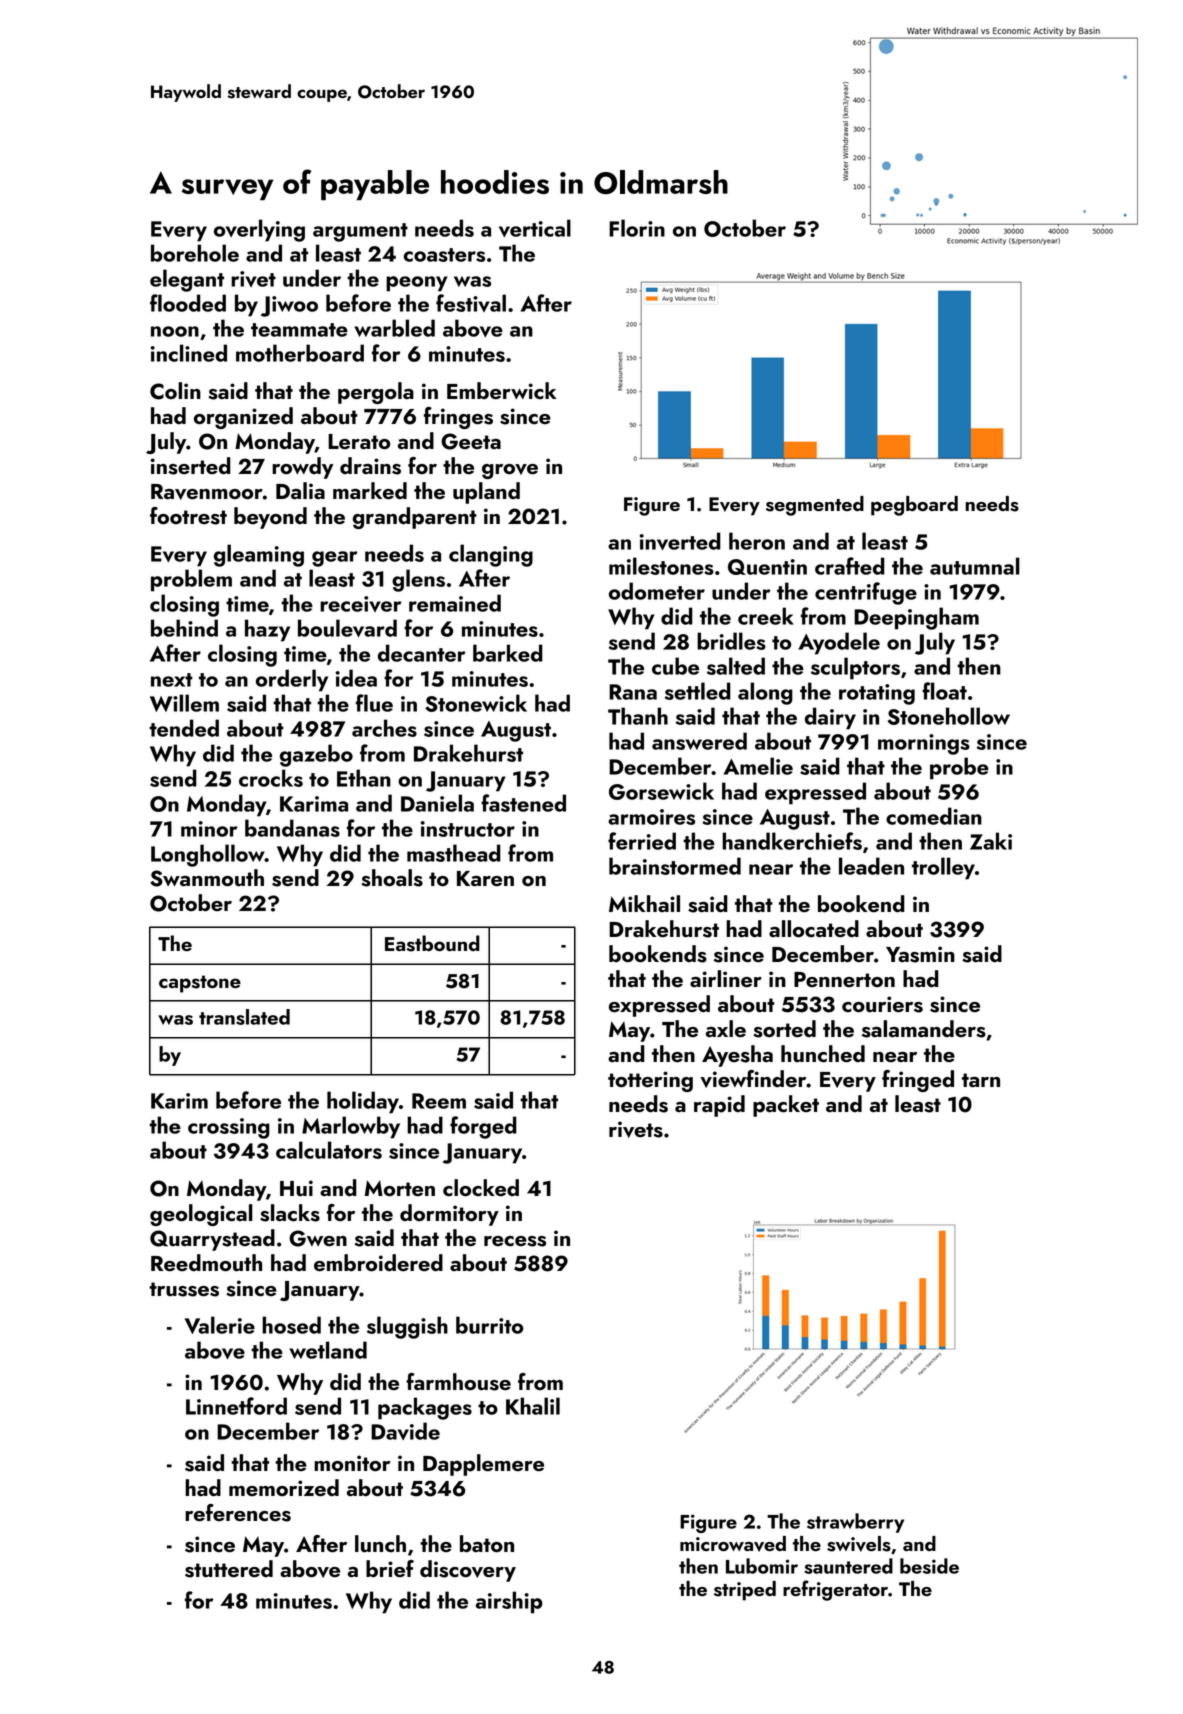 This page has height=1714, width=1183. Describe the element at coordinates (259, 230) in the page. I see `overlying` at that location.
